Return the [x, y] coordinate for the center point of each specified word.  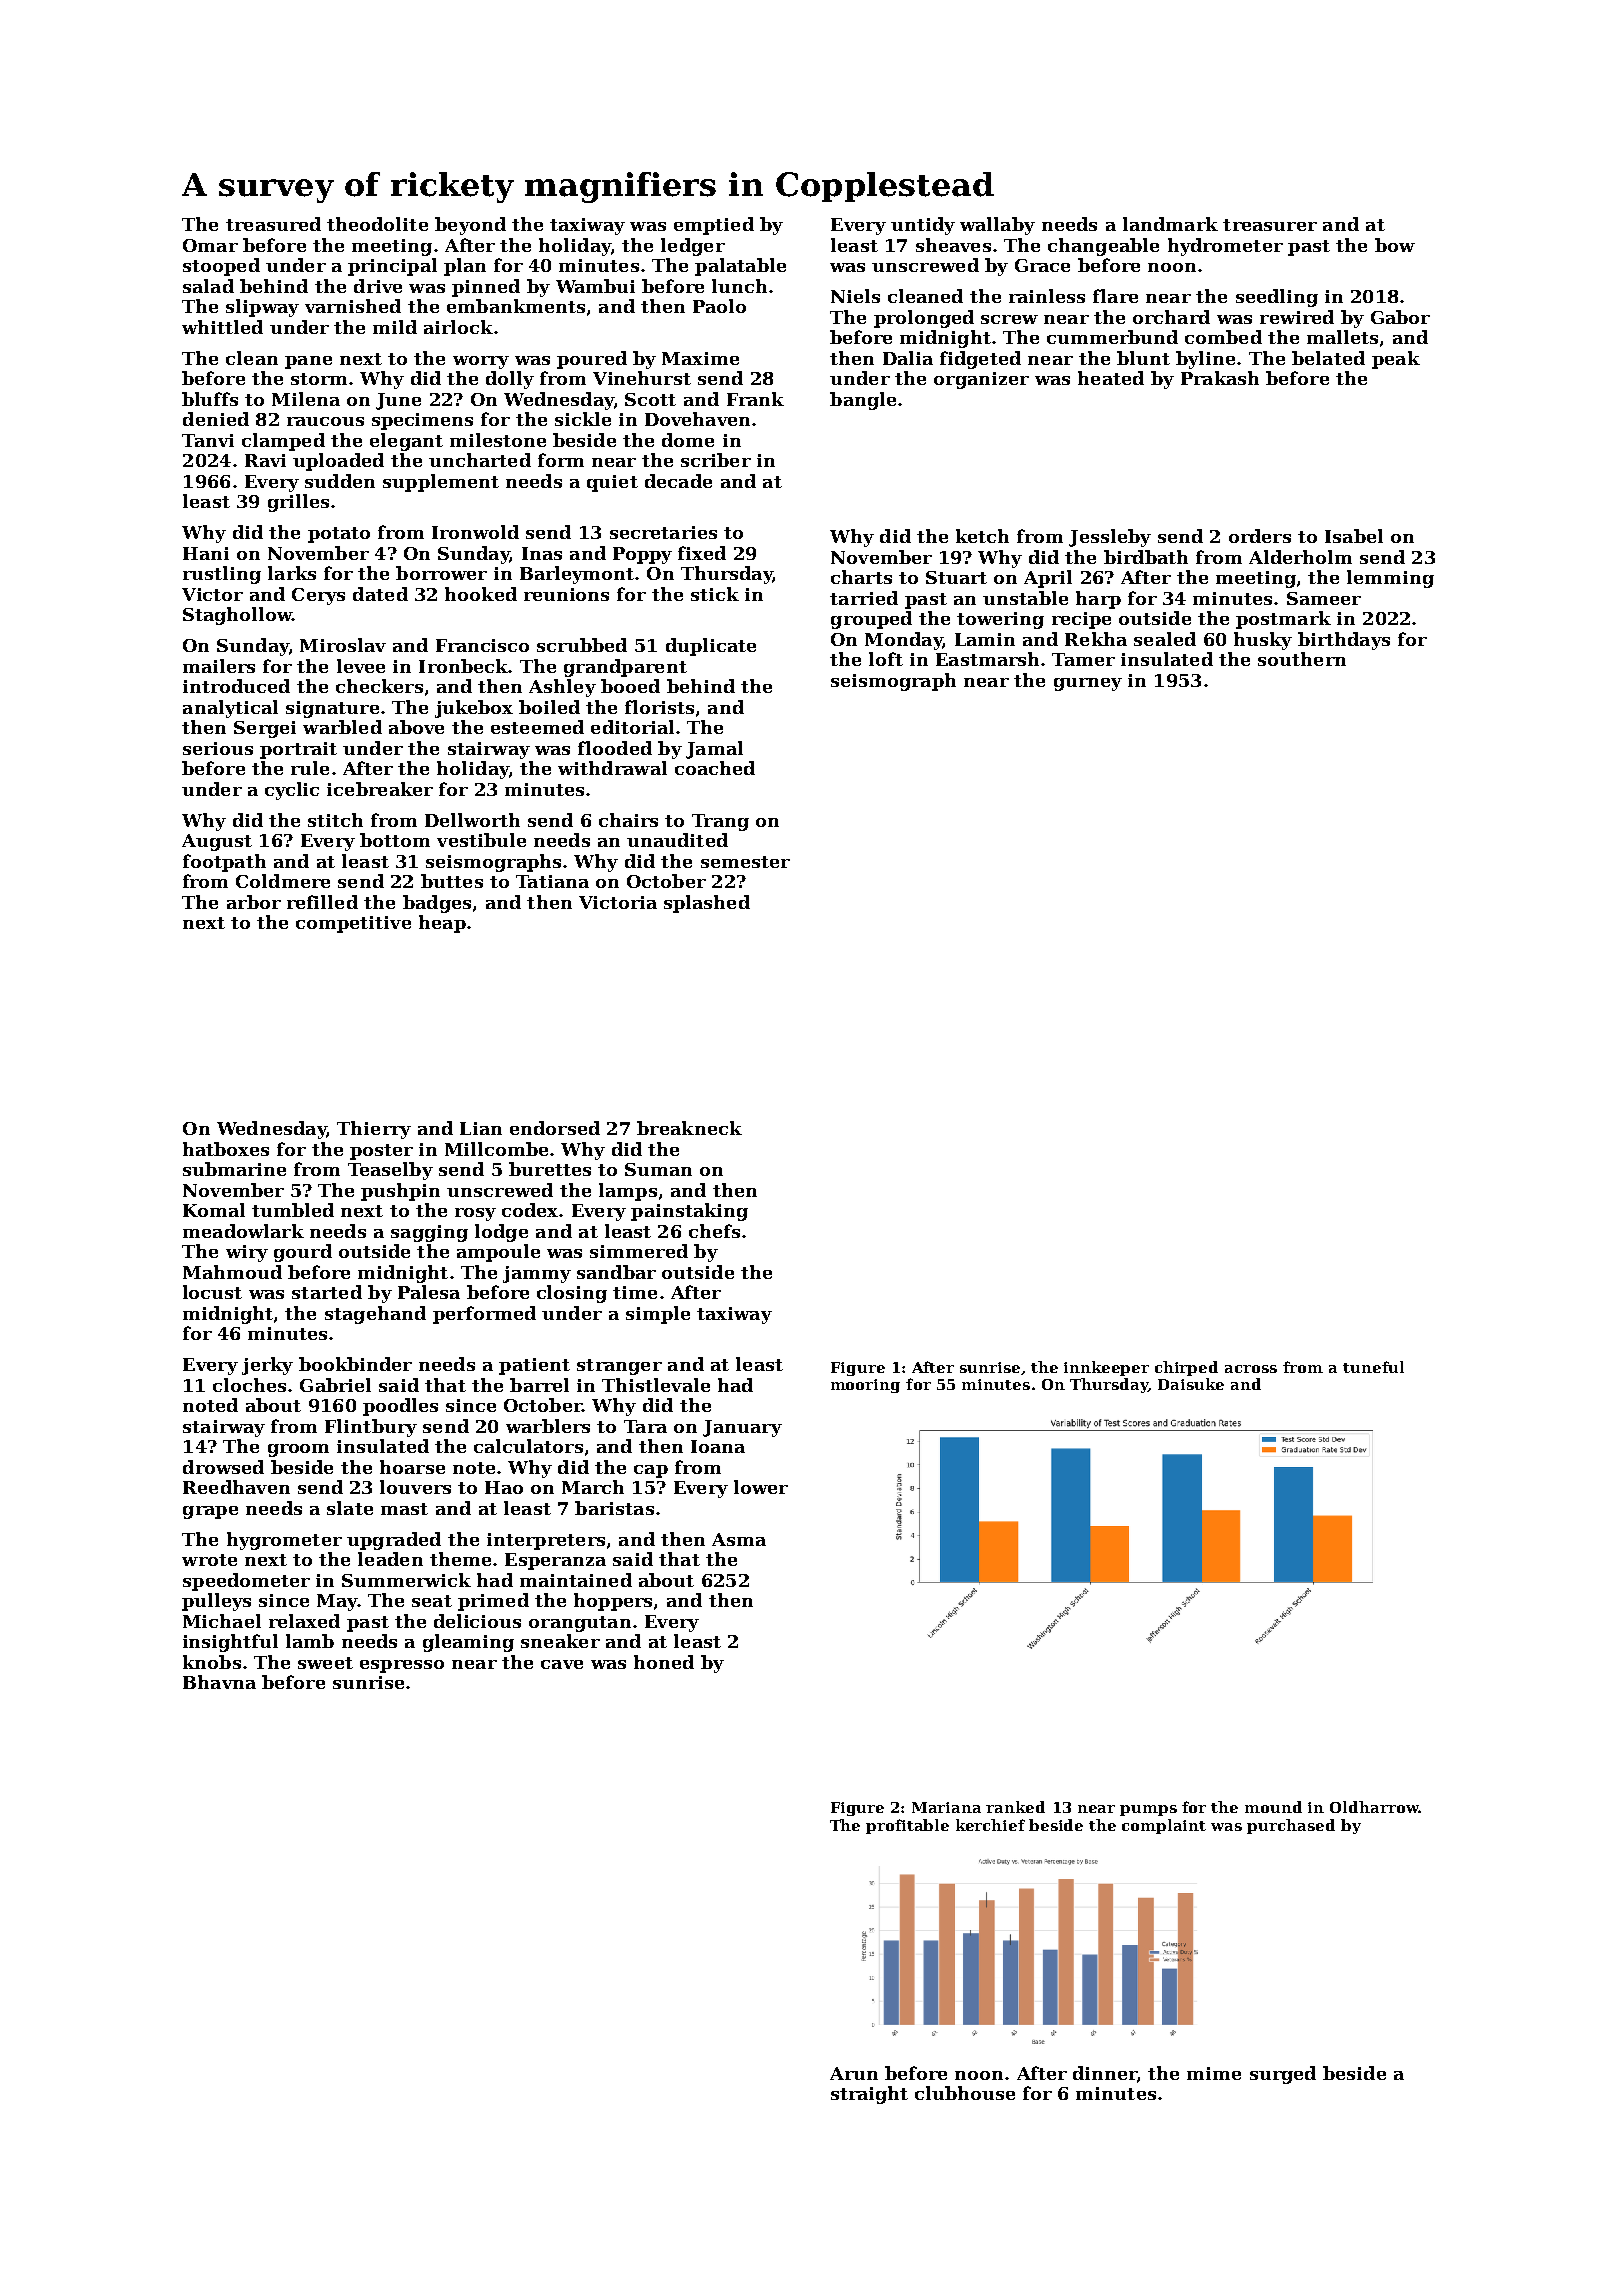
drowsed [223, 1467]
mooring [865, 1386]
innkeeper [1106, 1368]
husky [1263, 641]
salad [208, 286]
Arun [854, 2073]
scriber [716, 460]
